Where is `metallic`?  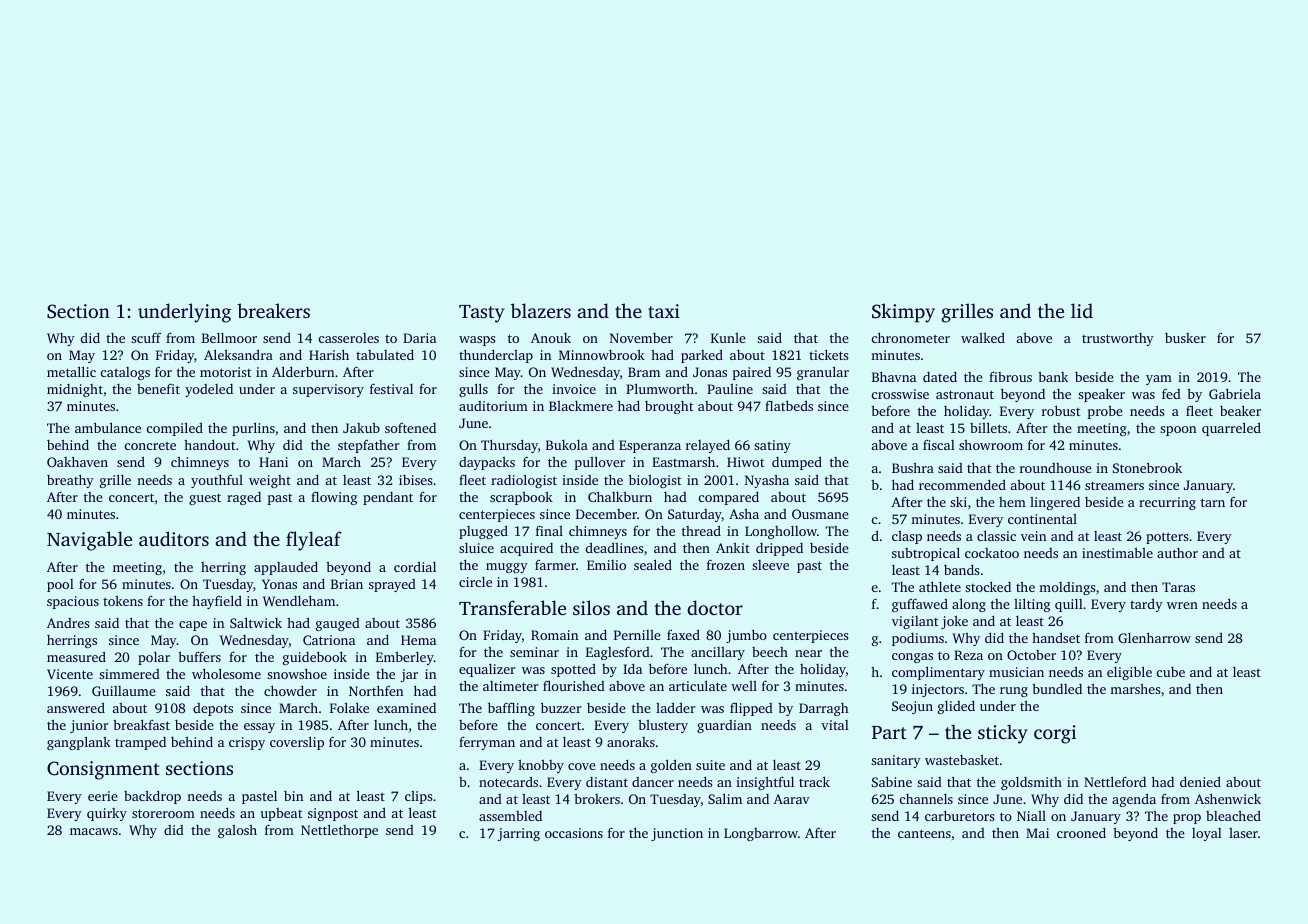
metallic is located at coordinates (71, 371).
